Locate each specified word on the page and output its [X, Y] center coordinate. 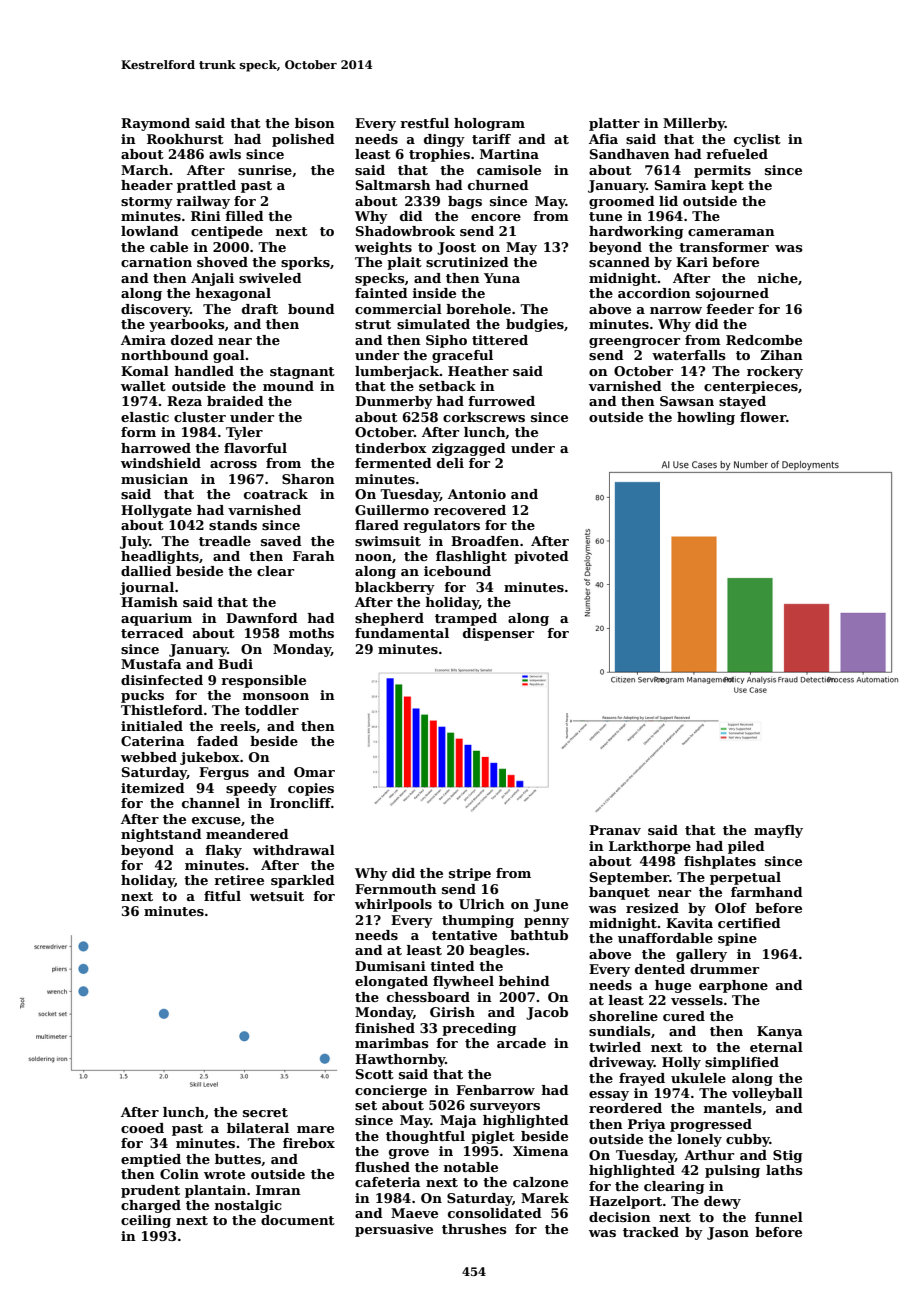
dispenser [498, 634]
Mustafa [151, 664]
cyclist [757, 140]
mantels [733, 1108]
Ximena [541, 1151]
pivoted [541, 557]
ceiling [146, 1221]
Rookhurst [185, 139]
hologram [489, 124]
